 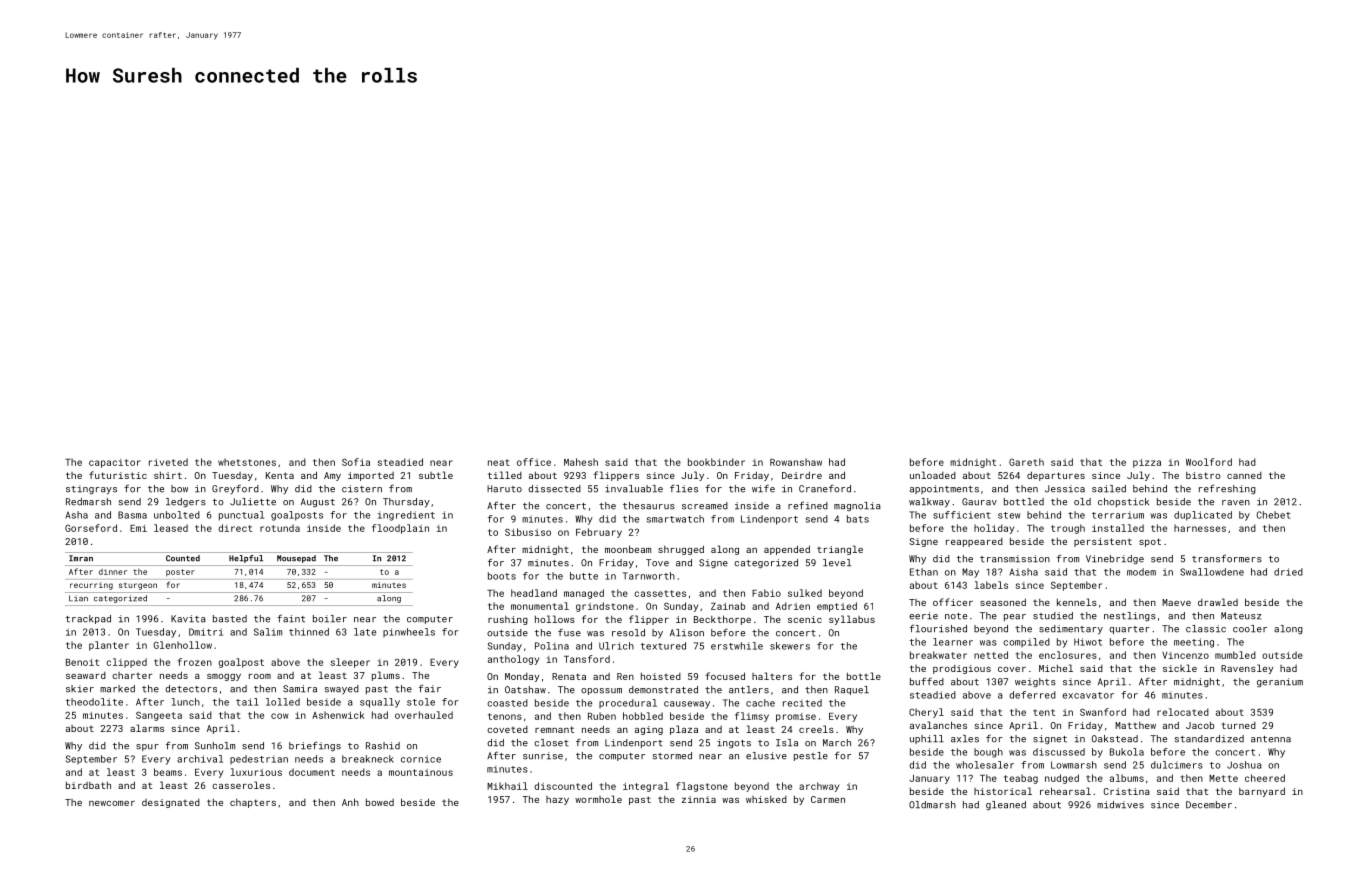 I want to click on bowed, so click(x=380, y=802).
